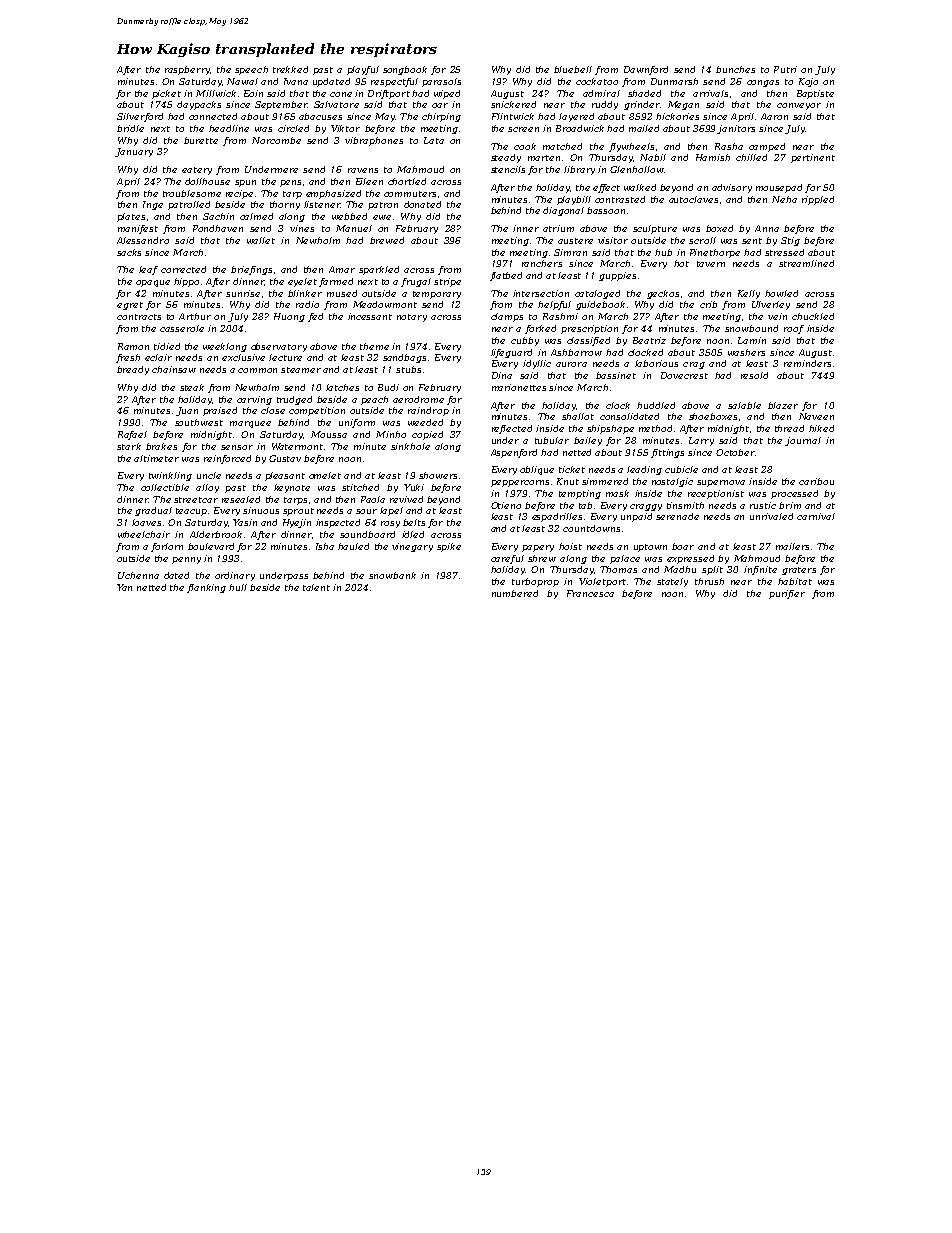  I want to click on ruddy, so click(605, 105).
